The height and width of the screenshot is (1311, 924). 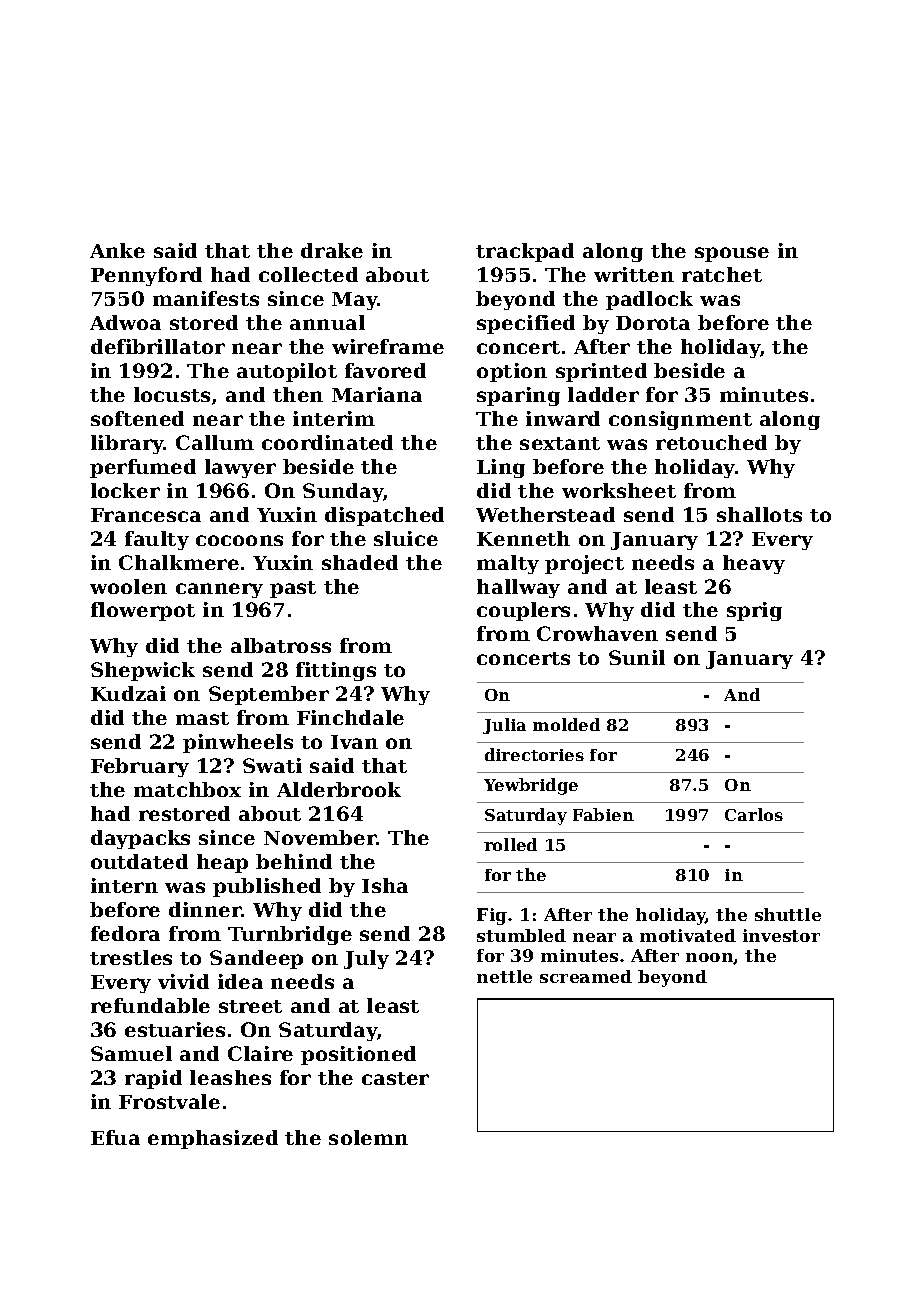 What do you see at coordinates (526, 324) in the screenshot?
I see `specified` at bounding box center [526, 324].
